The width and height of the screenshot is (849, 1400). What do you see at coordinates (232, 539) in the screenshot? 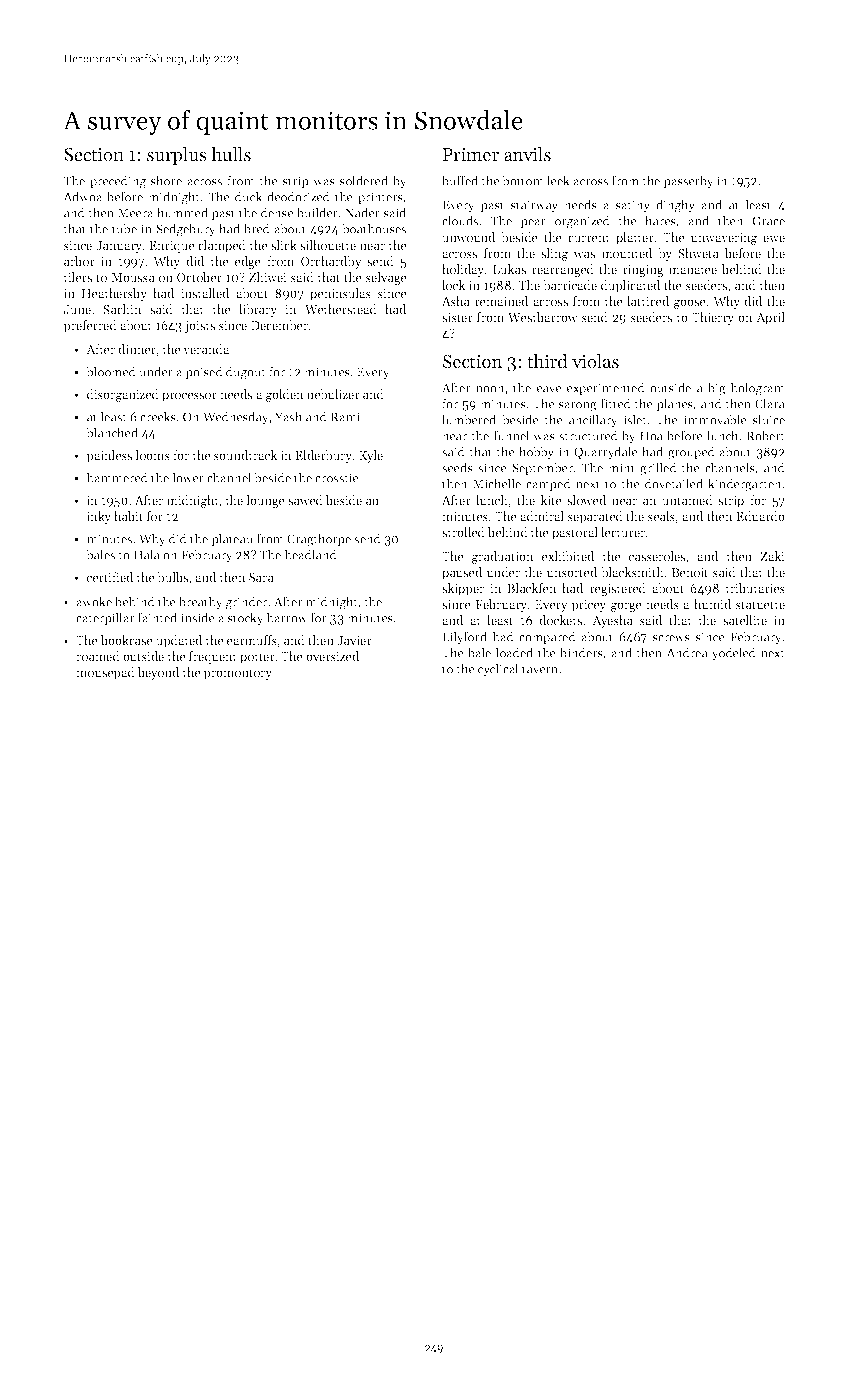
I see `plateau` at bounding box center [232, 539].
